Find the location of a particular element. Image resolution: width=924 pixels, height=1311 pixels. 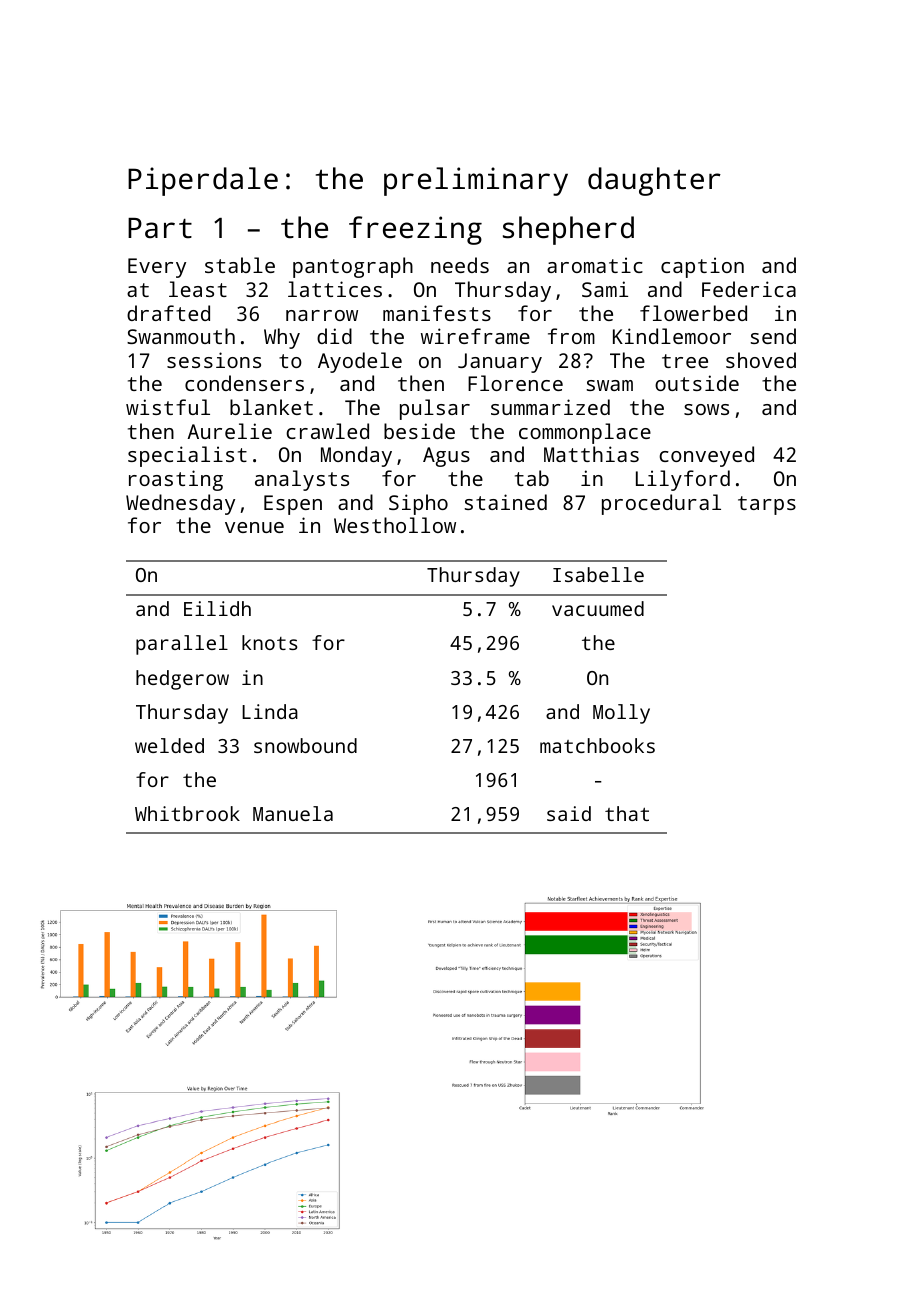

Manuela is located at coordinates (293, 813).
